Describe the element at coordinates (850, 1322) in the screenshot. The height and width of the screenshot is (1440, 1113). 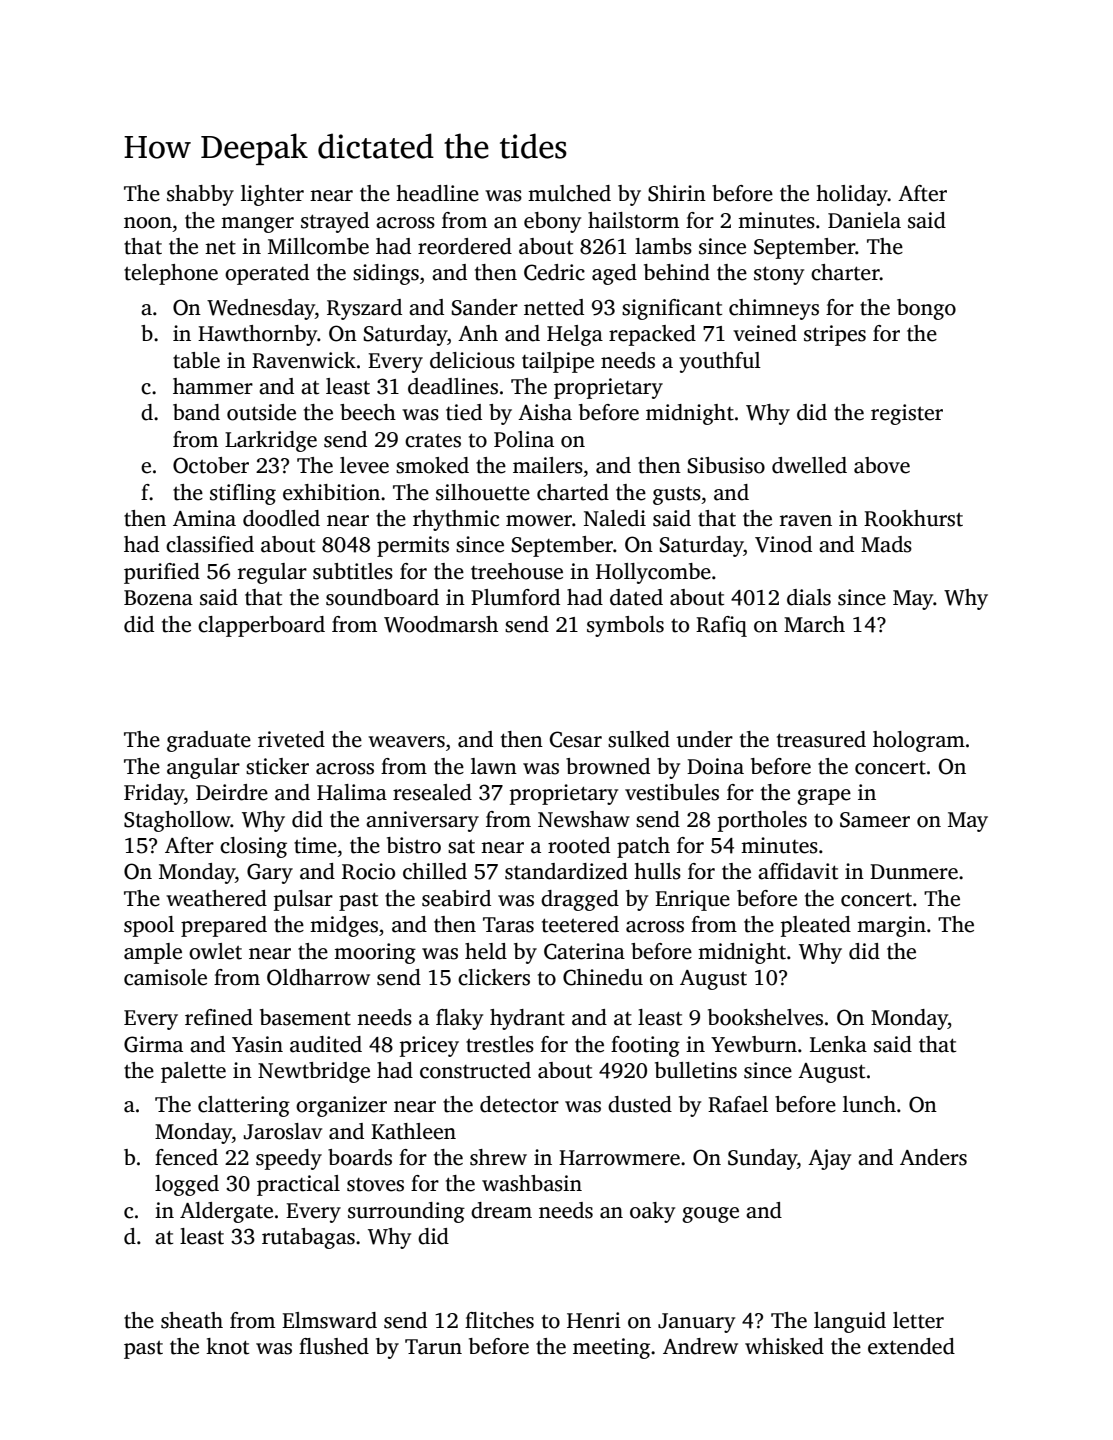
I see `languid` at that location.
